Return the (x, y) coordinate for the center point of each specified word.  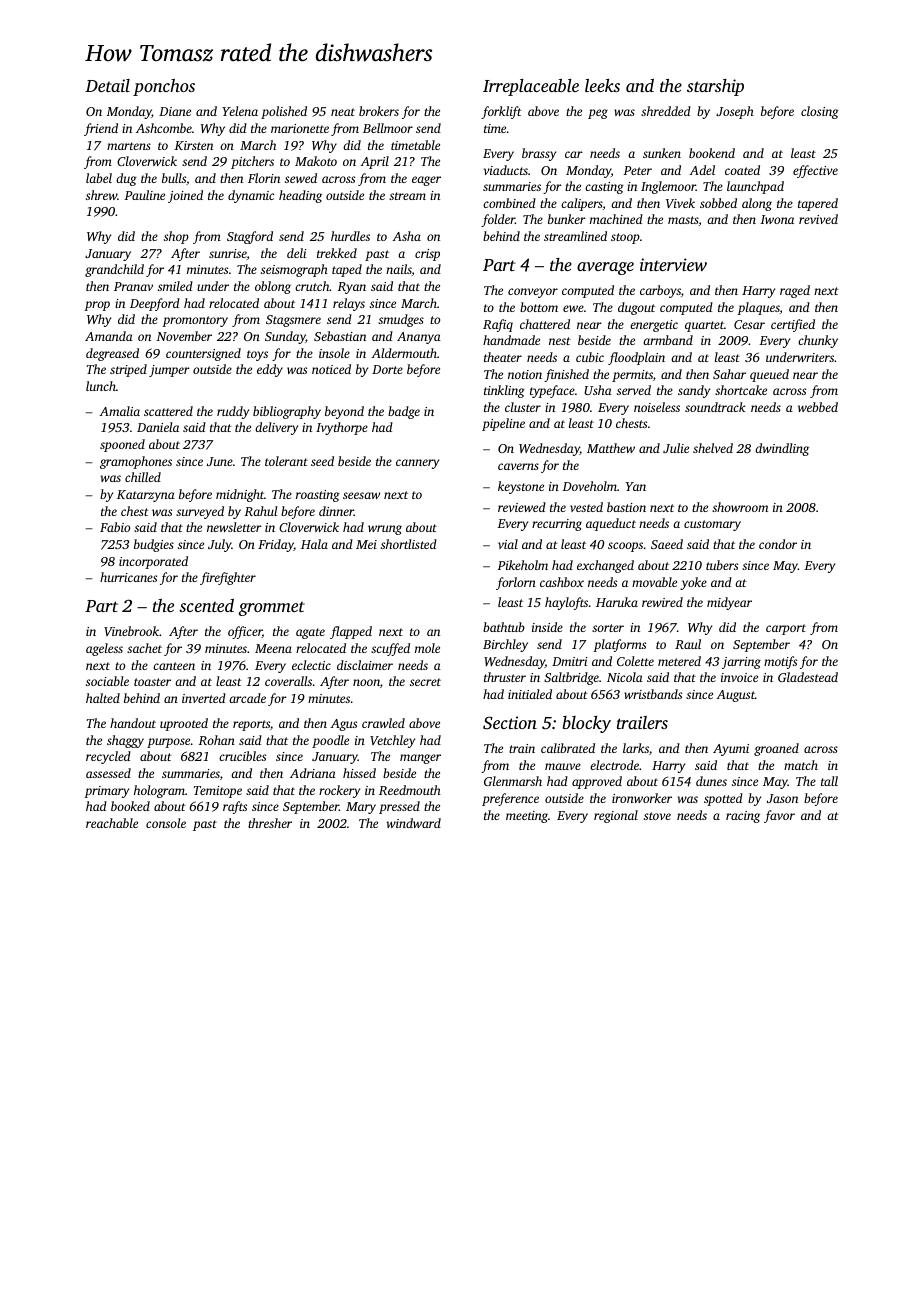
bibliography (287, 412)
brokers (379, 111)
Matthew (611, 448)
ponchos (164, 87)
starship (715, 87)
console (166, 823)
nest (560, 341)
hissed (359, 773)
